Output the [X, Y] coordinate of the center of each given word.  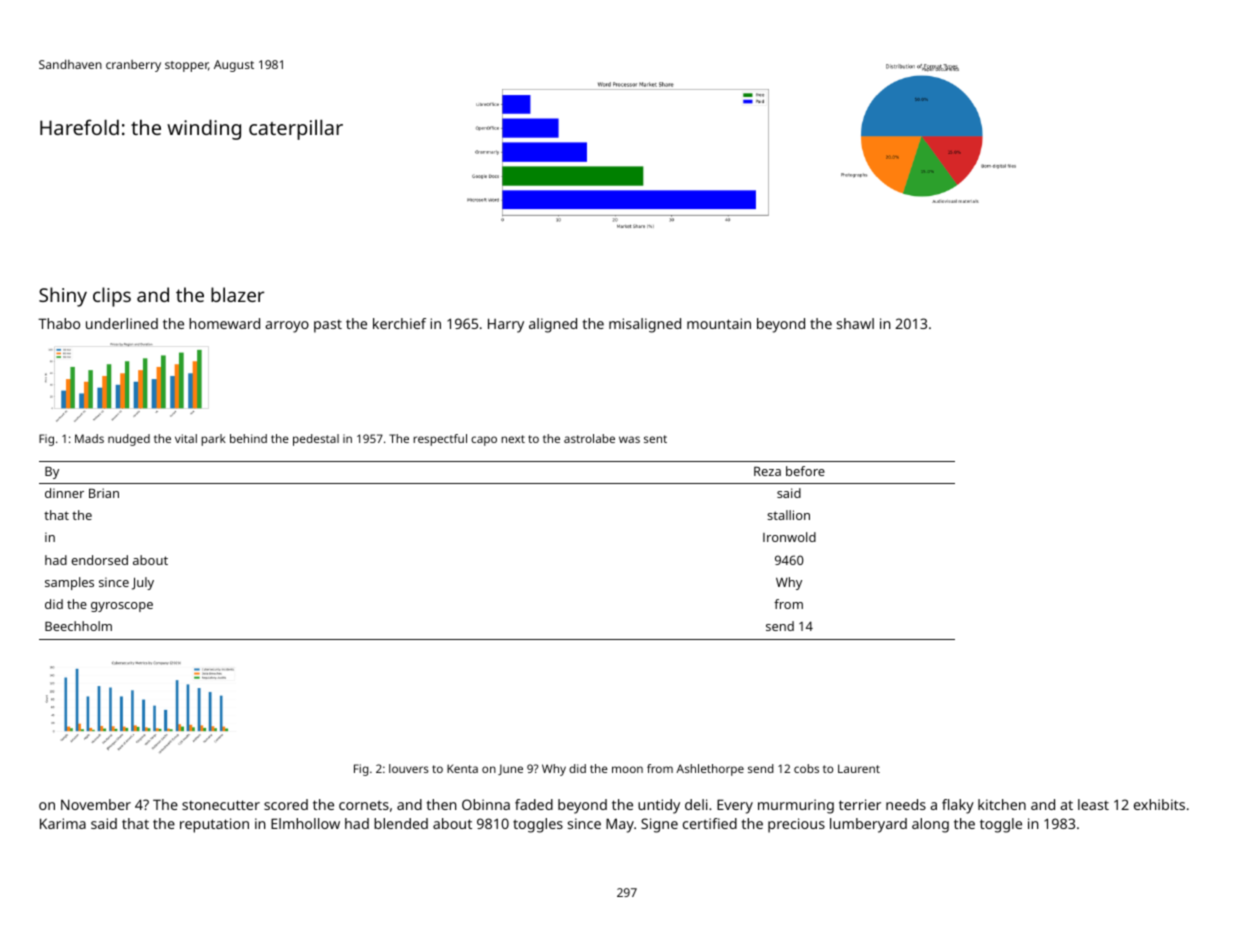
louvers [409, 768]
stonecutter [221, 805]
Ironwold [789, 537]
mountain [719, 323]
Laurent [859, 768]
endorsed [99, 560]
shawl [855, 323]
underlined [122, 323]
